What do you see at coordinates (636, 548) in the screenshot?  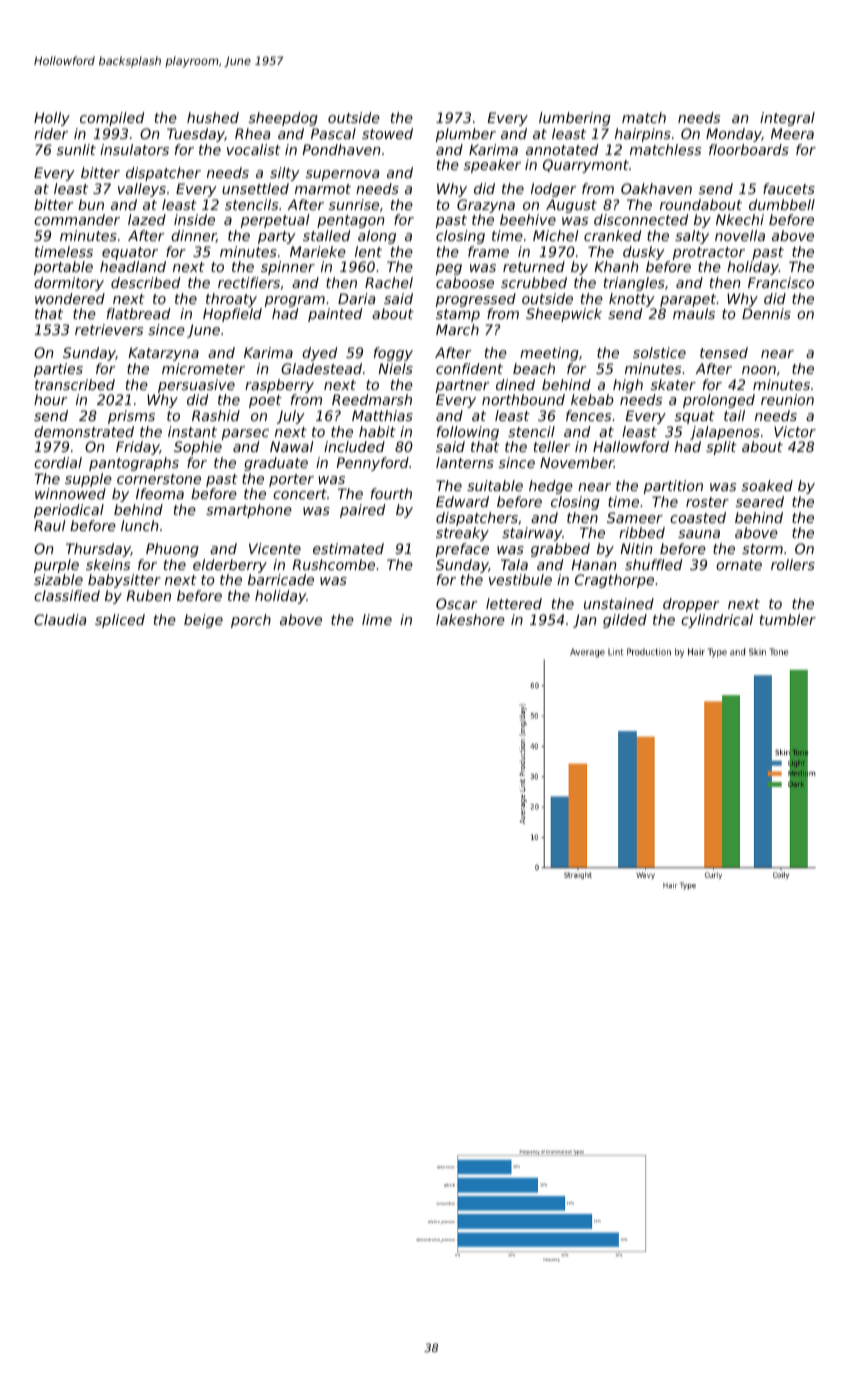 I see `Nitin` at bounding box center [636, 548].
